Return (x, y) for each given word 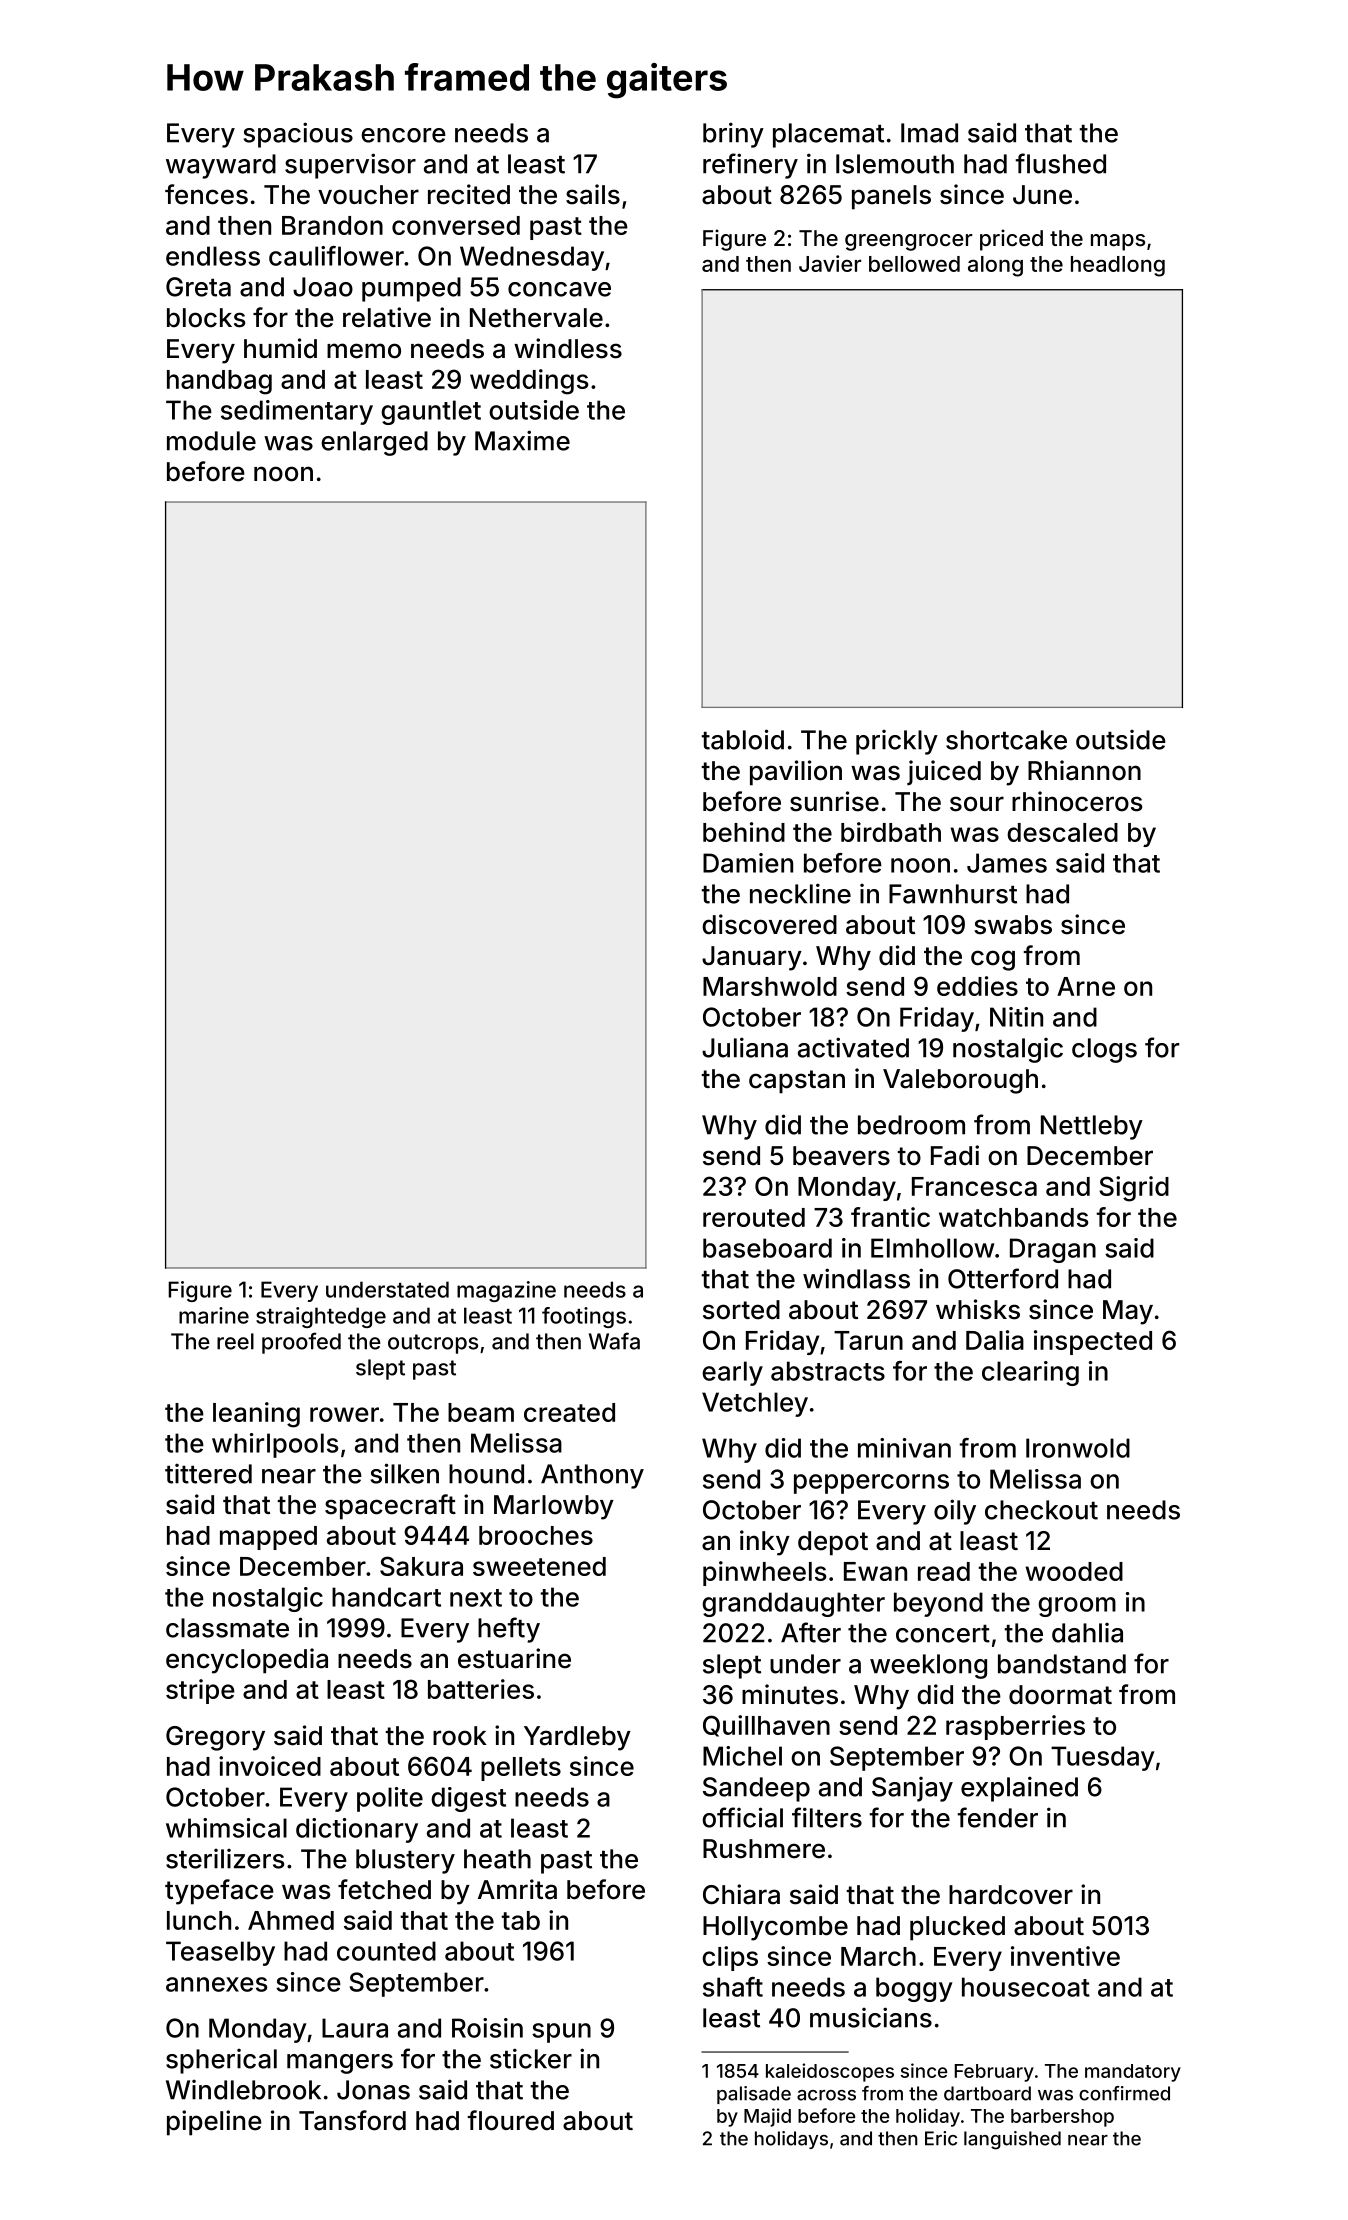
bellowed (914, 264)
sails (593, 194)
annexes (217, 1984)
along (995, 266)
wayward (221, 166)
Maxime (522, 440)
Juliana (745, 1047)
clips (730, 1958)
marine (214, 1315)
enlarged (374, 443)
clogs (1104, 1050)
